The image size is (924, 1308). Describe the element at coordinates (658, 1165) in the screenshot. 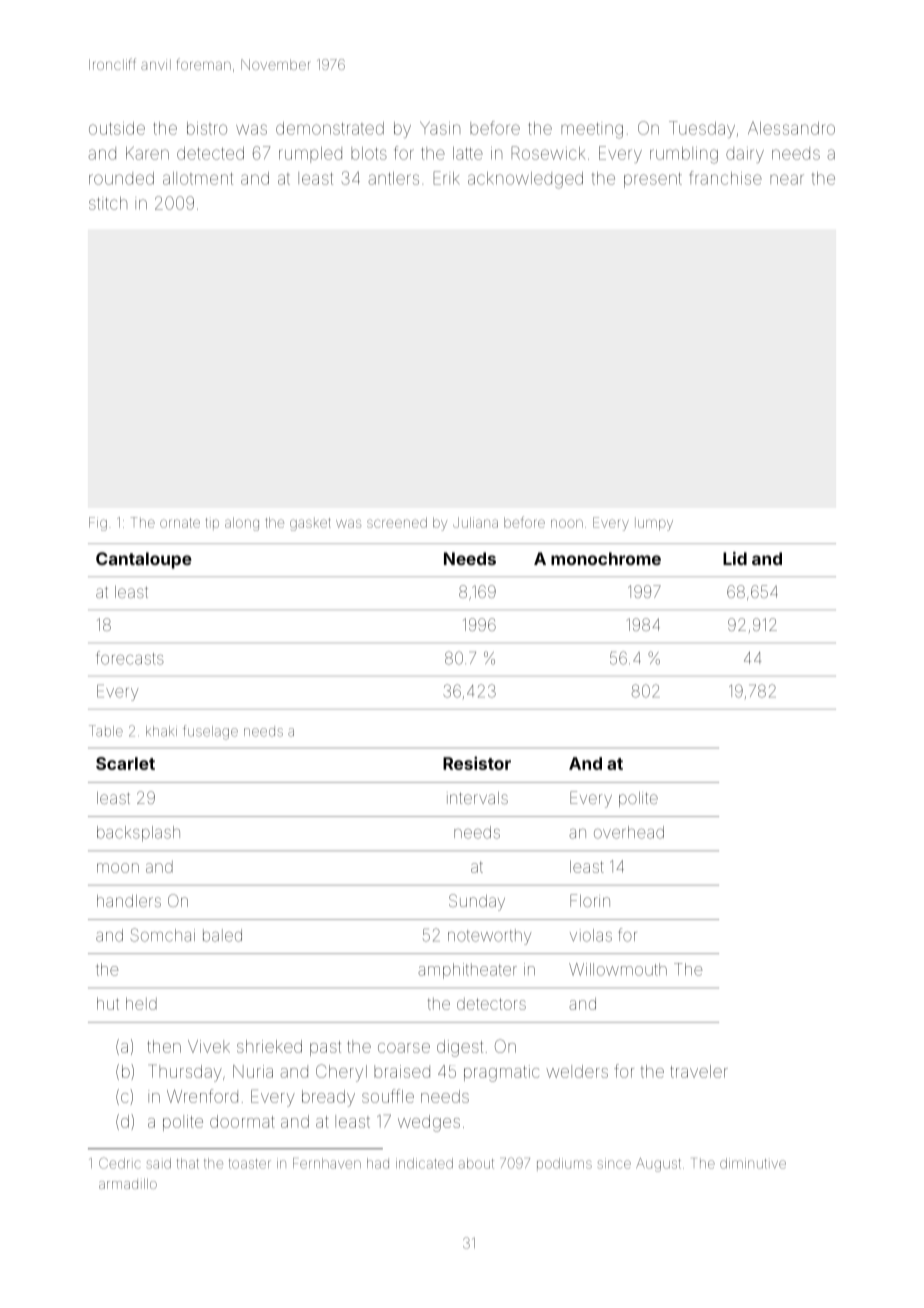

I see `August` at that location.
